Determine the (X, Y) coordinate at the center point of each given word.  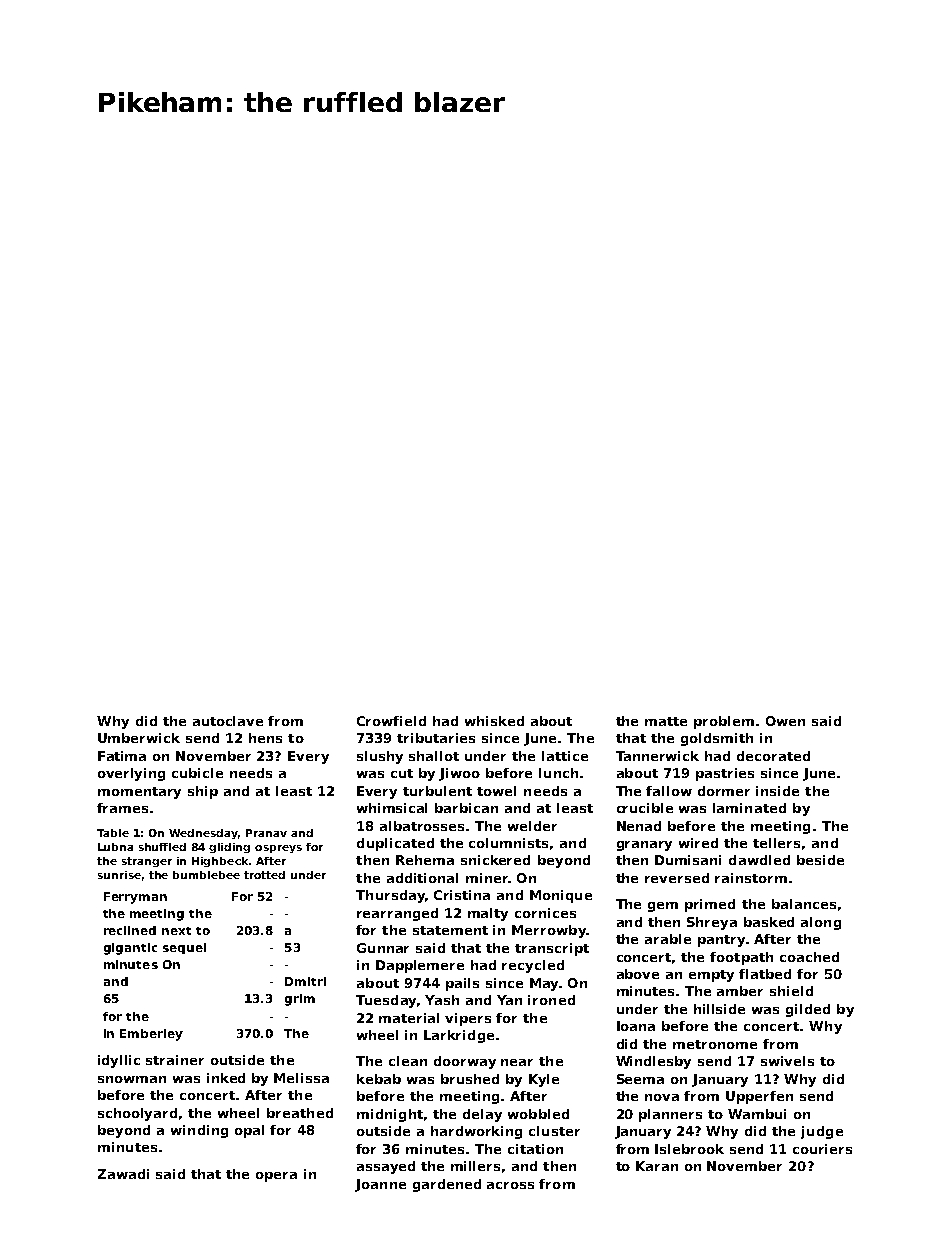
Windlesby (653, 1062)
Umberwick (139, 738)
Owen (785, 721)
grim (300, 1000)
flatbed (765, 974)
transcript (552, 949)
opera (276, 1177)
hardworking (476, 1132)
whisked (494, 721)
